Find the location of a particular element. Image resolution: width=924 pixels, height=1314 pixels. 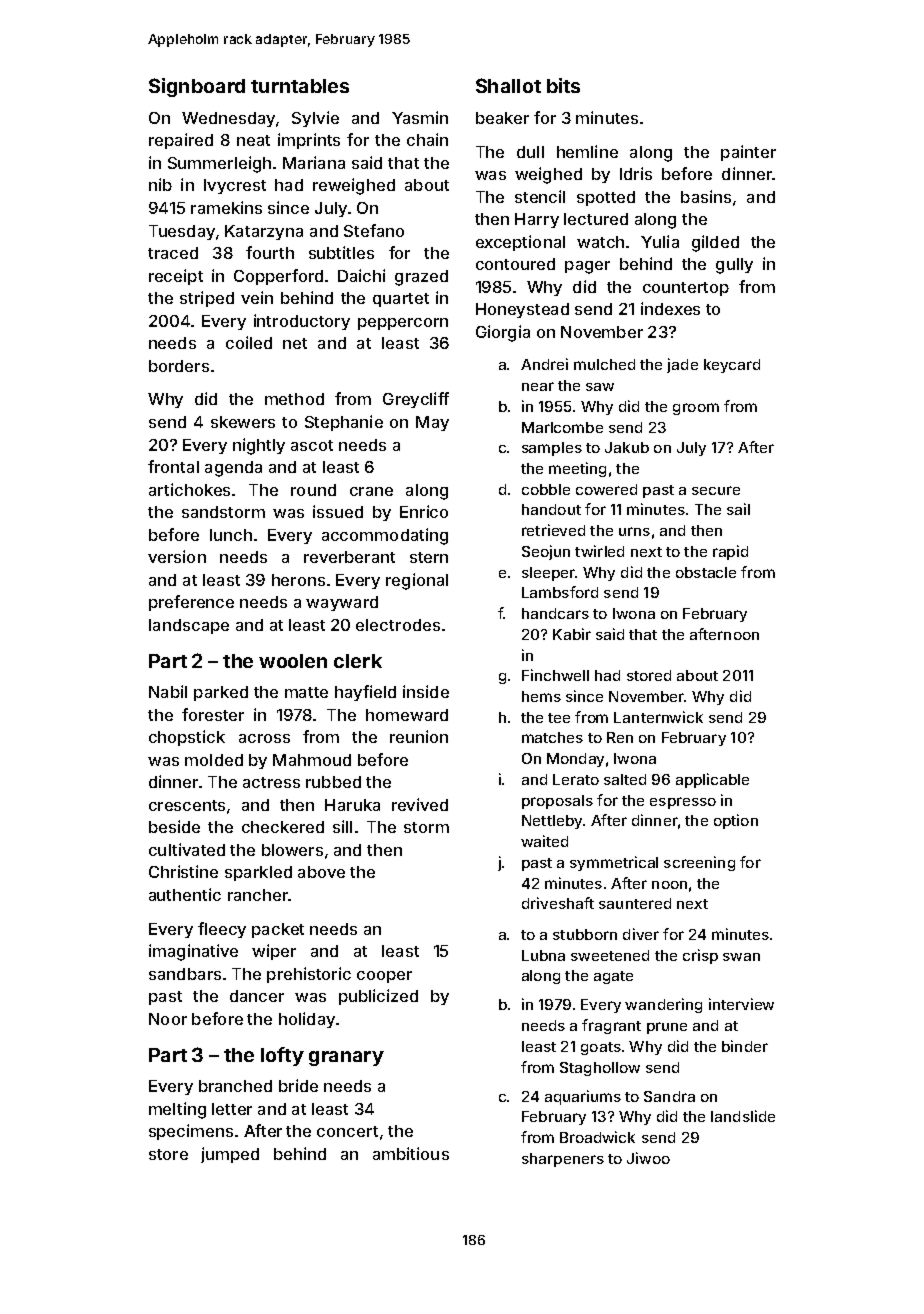

proposals is located at coordinates (557, 802).
